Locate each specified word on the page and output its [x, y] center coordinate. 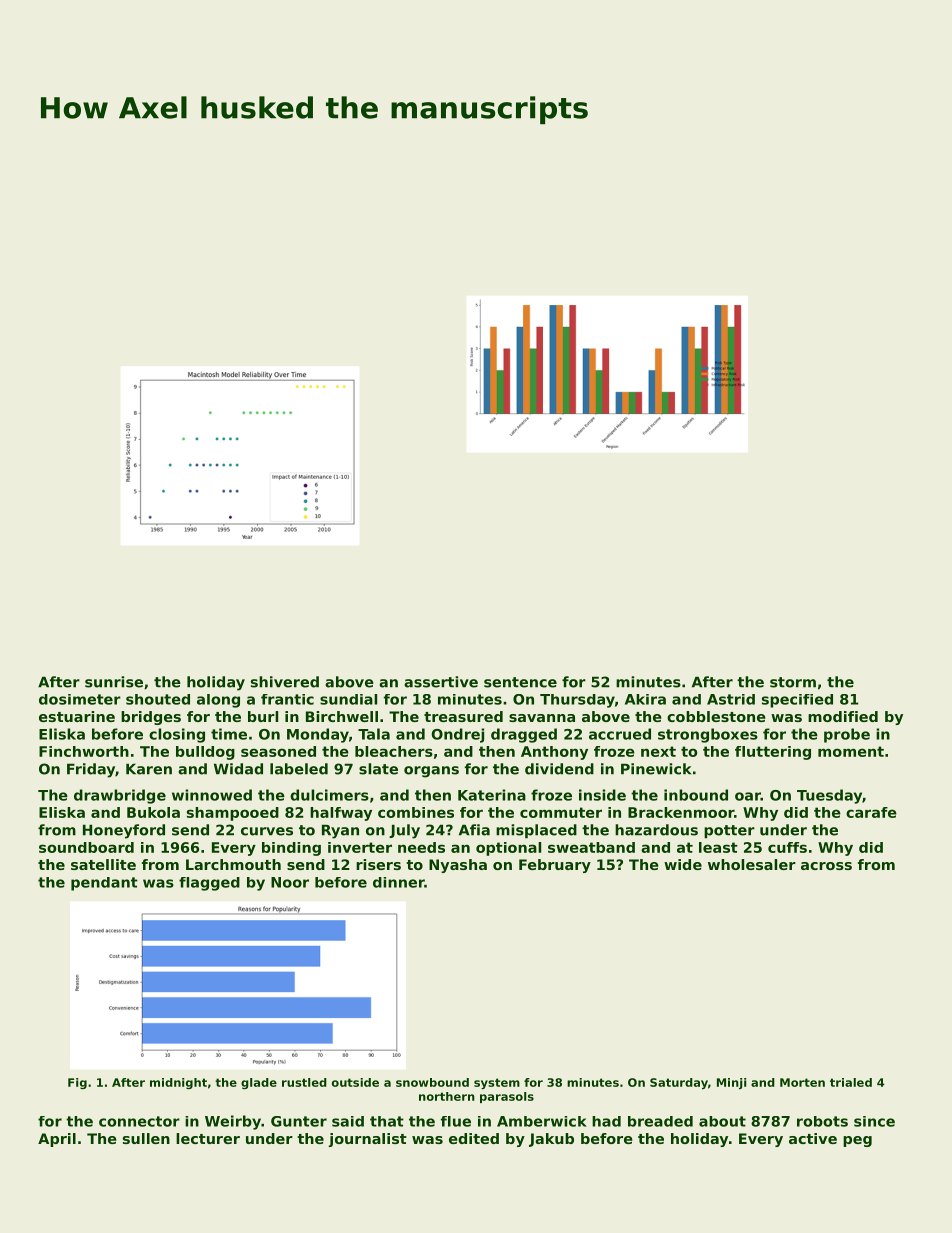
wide [683, 864]
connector [139, 1121]
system [497, 1083]
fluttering [773, 753]
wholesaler [752, 864]
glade [259, 1083]
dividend [559, 769]
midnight [178, 1083]
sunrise [114, 682]
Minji [731, 1083]
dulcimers [329, 795]
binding [291, 849]
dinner [398, 882]
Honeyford [124, 831]
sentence [520, 682]
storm [793, 682]
